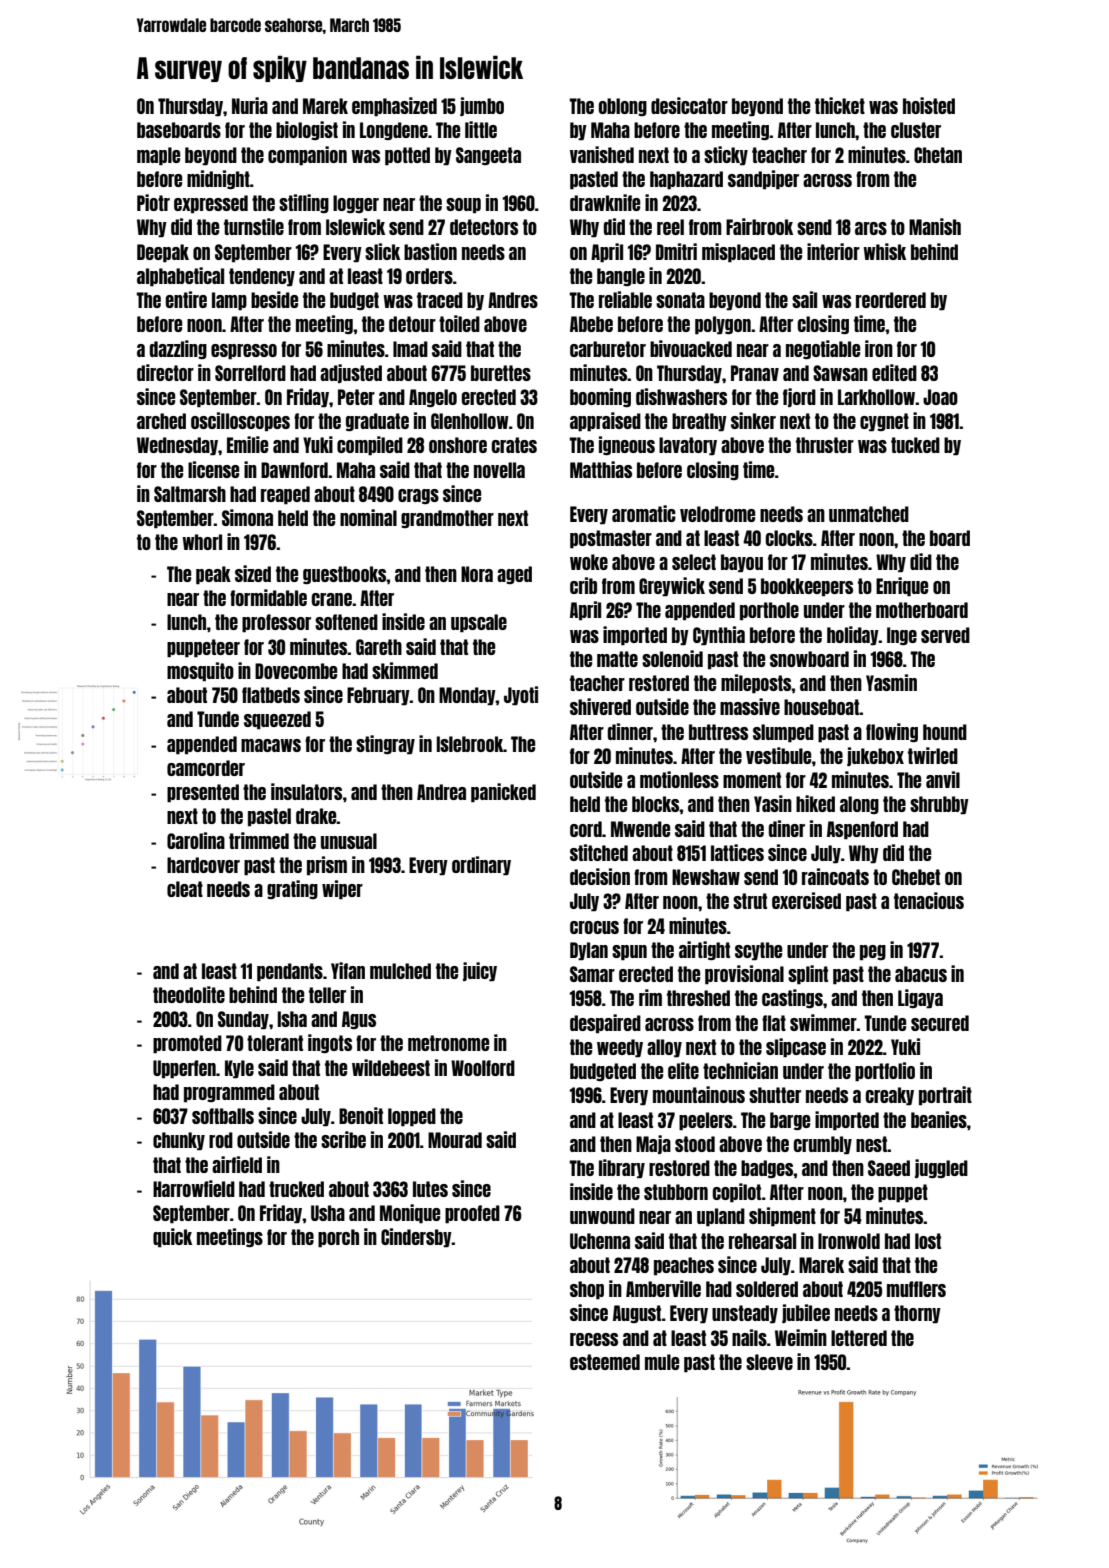 The height and width of the screenshot is (1568, 1109). I want to click on Nuria, so click(250, 105).
